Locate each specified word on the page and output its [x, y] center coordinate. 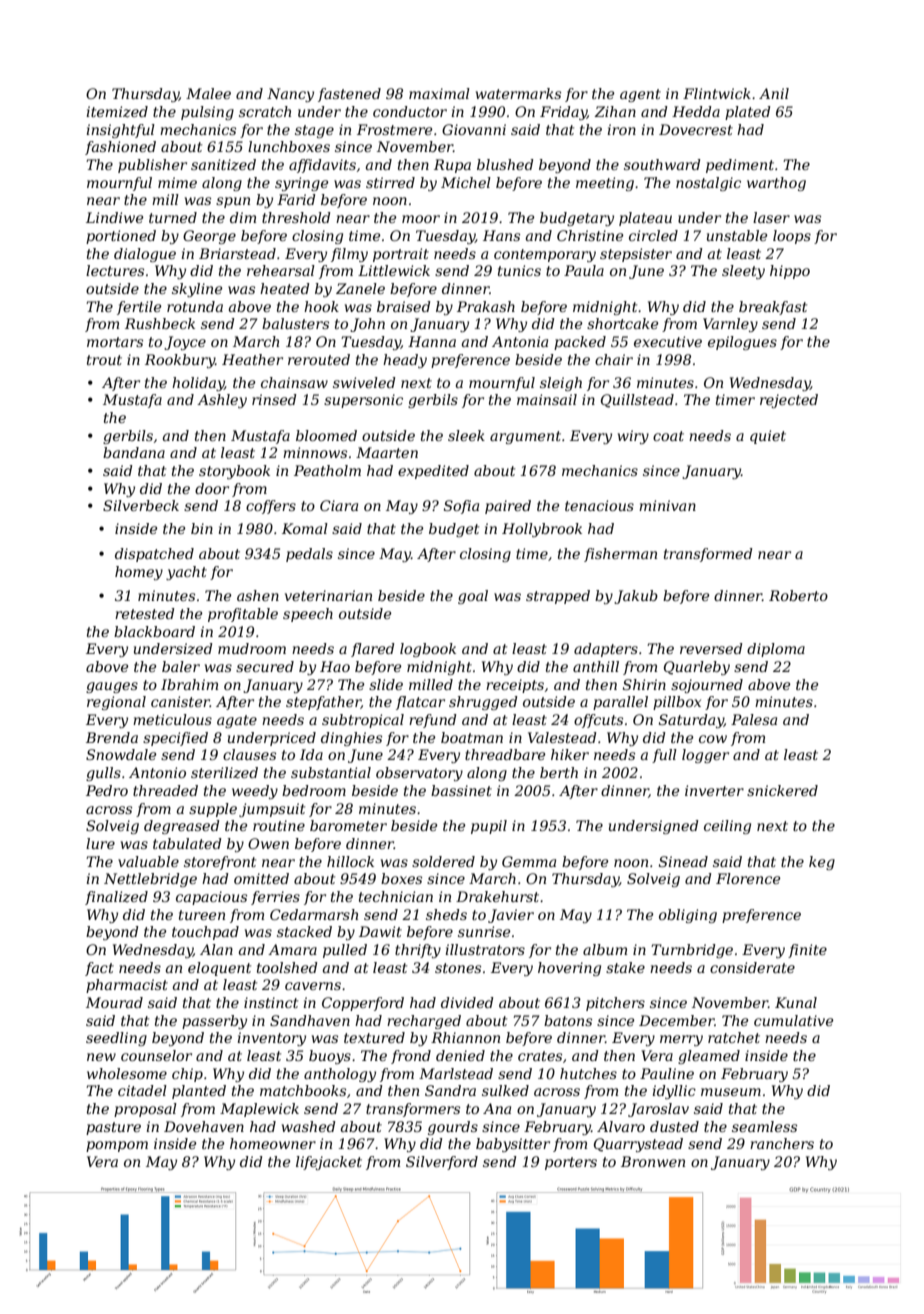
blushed [505, 164]
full [664, 756]
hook [321, 306]
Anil [774, 93]
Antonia [520, 341]
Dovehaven [204, 1126]
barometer [348, 825]
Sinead [683, 861]
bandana [134, 452]
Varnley [730, 325]
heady [405, 361]
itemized [117, 112]
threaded [165, 790]
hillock [350, 861]
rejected [789, 401]
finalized [116, 898]
